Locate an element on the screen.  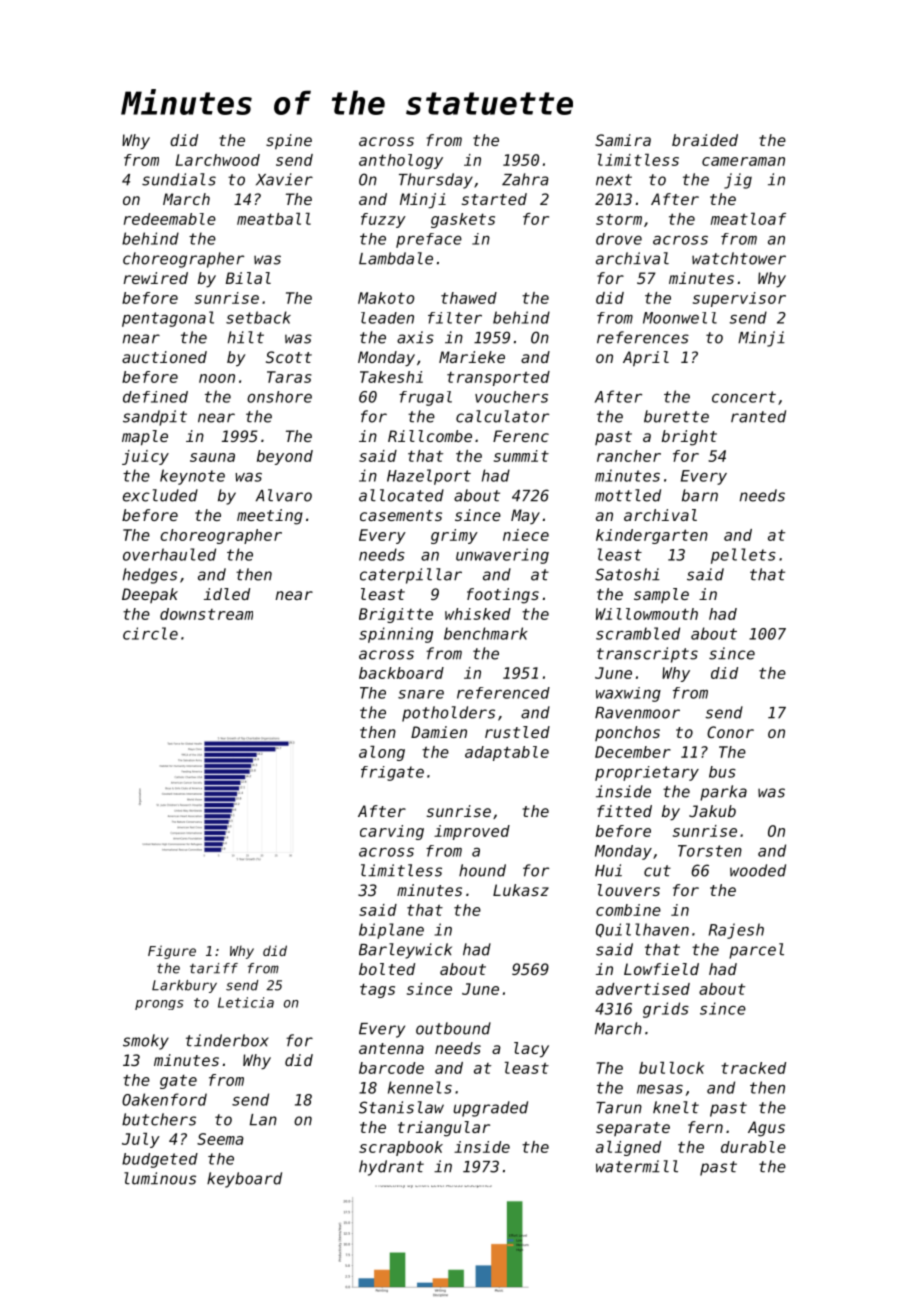
Oakenford is located at coordinates (164, 1099).
